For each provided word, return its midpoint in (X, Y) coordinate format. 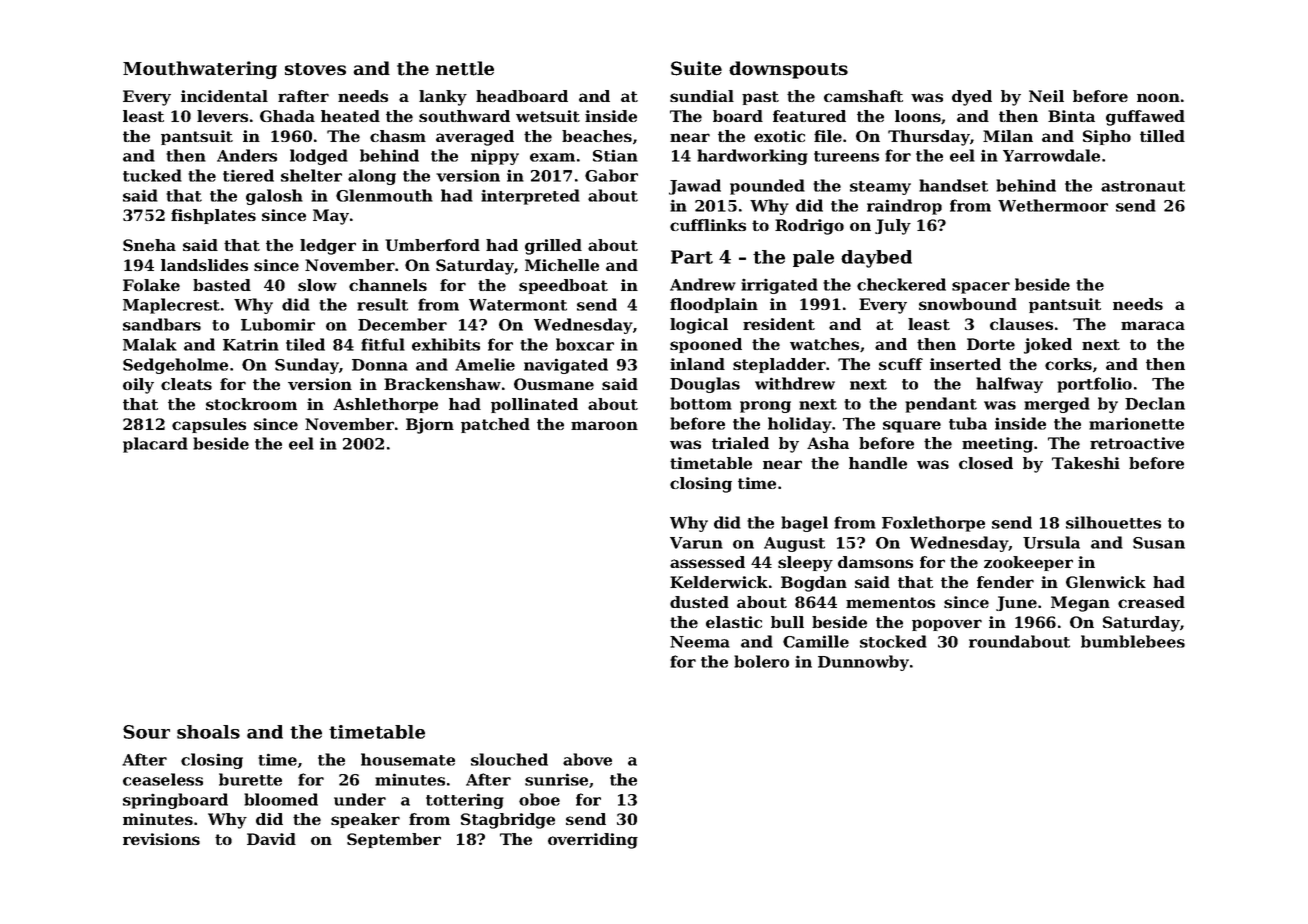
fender (1005, 582)
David (271, 839)
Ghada (287, 116)
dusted (699, 602)
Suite (696, 68)
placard (155, 445)
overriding (593, 841)
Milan (1008, 136)
